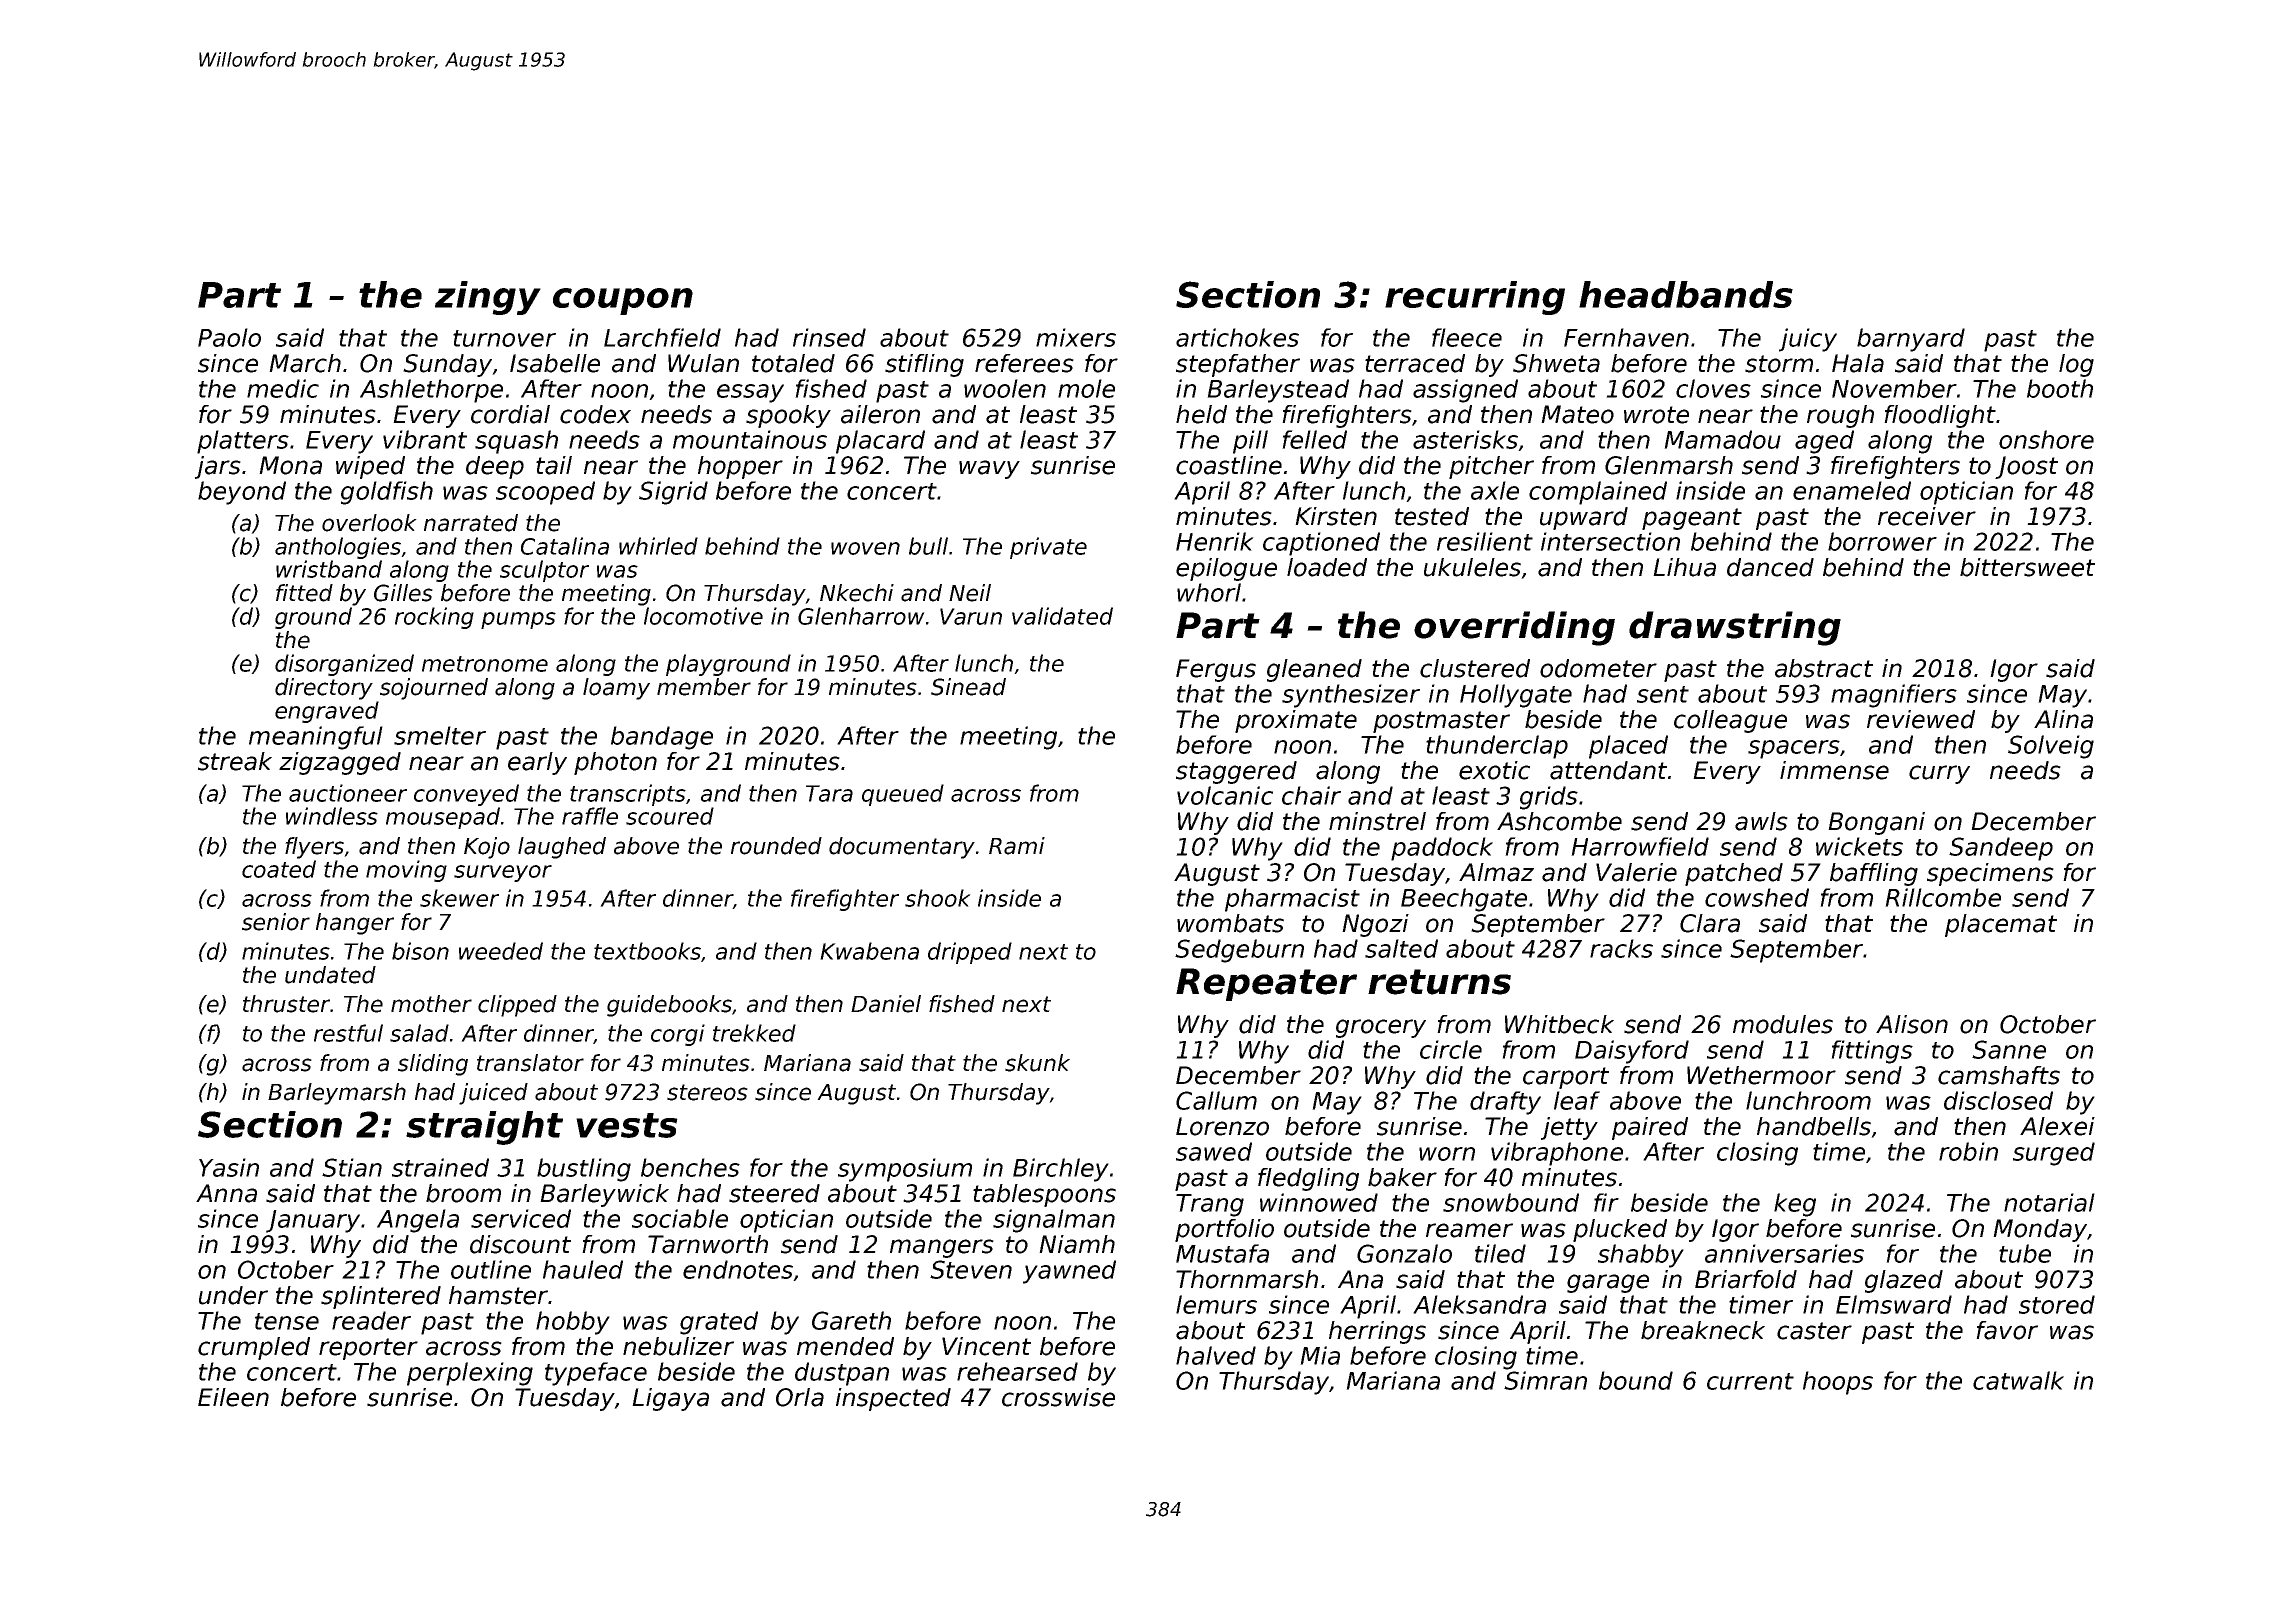  Describe the element at coordinates (2026, 467) in the screenshot. I see `Joost` at that location.
